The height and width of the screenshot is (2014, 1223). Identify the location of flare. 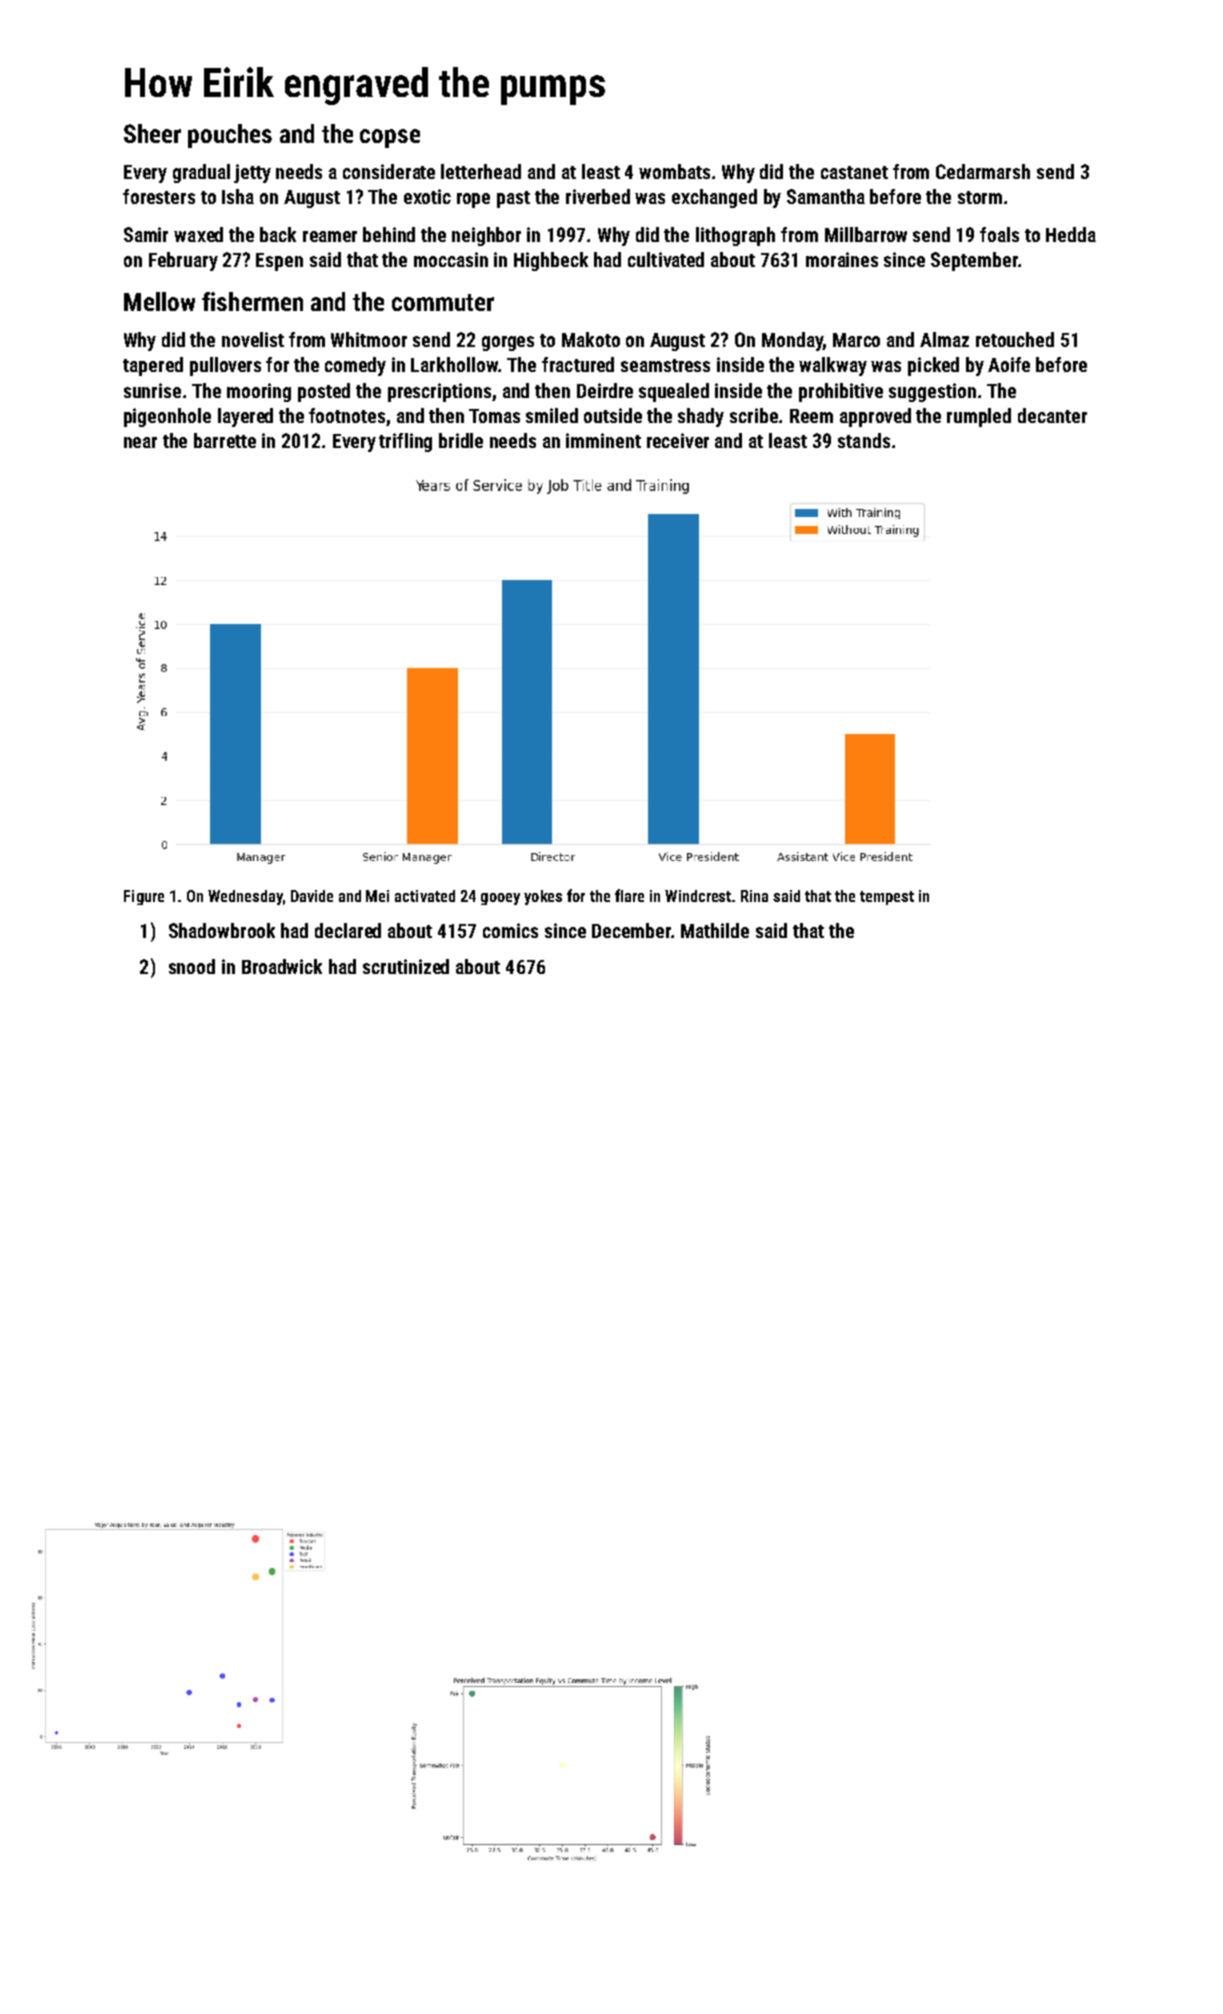
(629, 895).
